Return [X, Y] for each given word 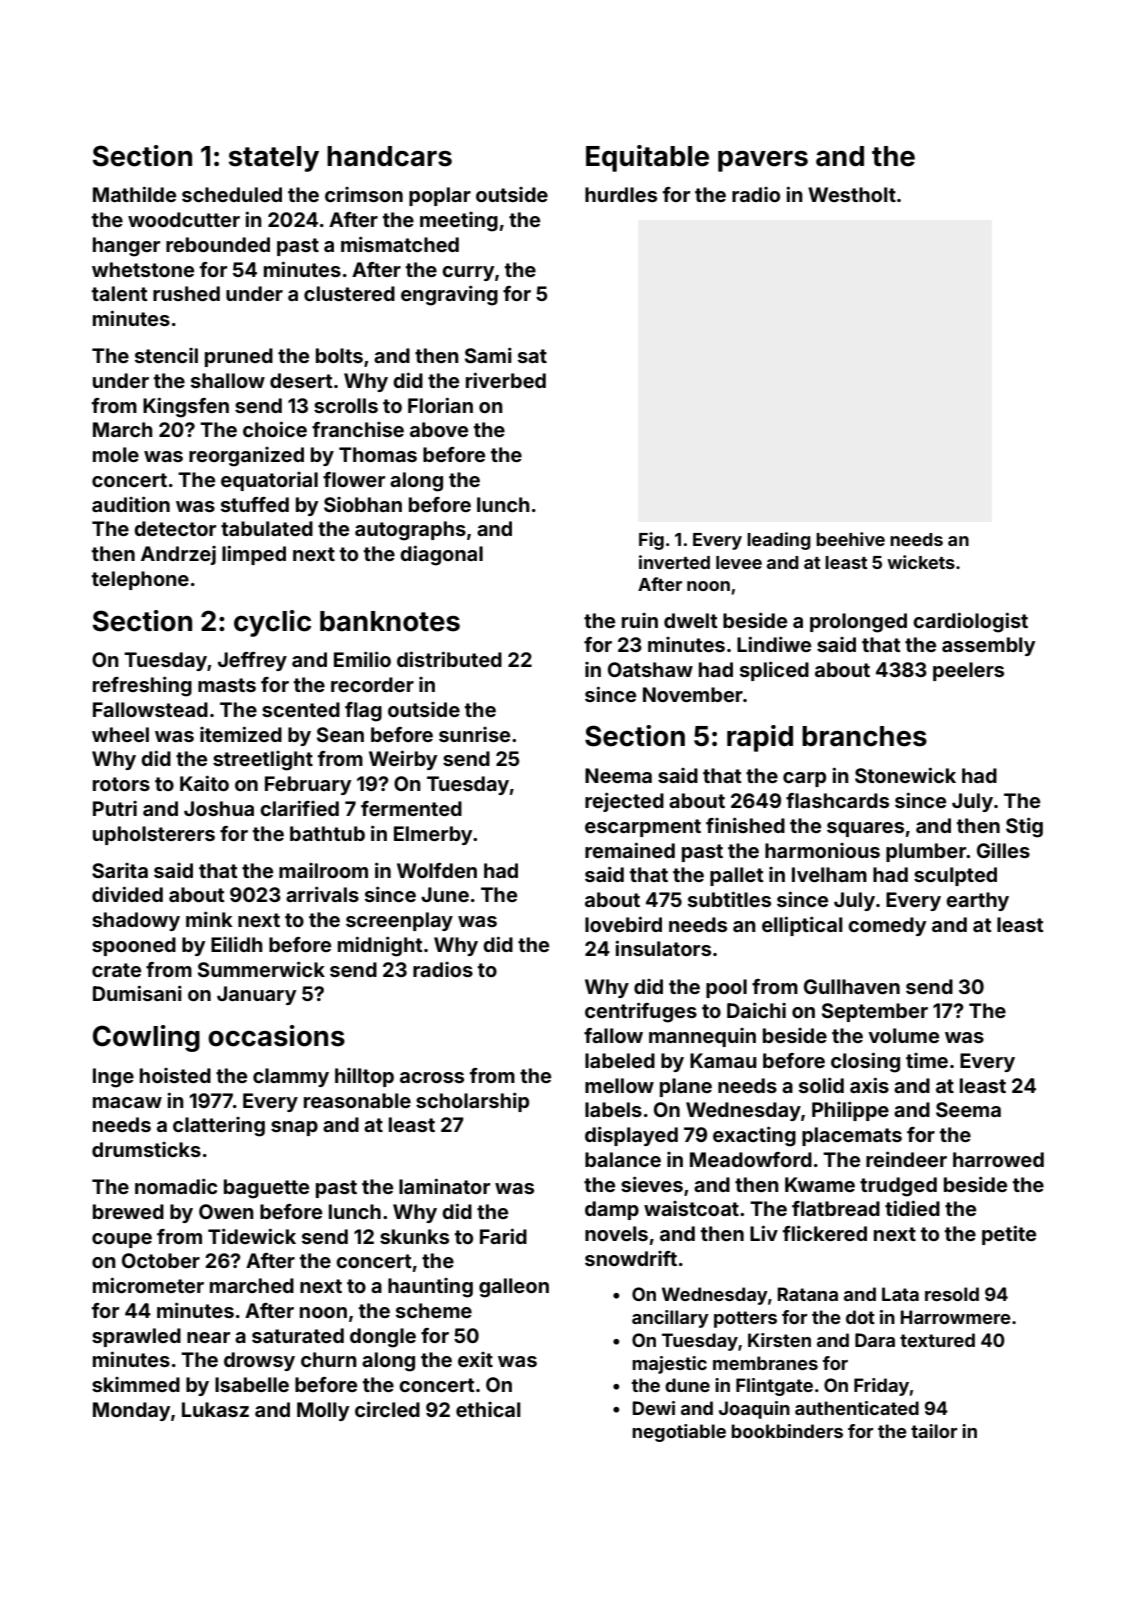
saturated [298, 1335]
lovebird [623, 924]
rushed [186, 293]
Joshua [219, 808]
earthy [977, 901]
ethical [488, 1409]
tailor [934, 1431]
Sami [488, 355]
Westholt [852, 194]
